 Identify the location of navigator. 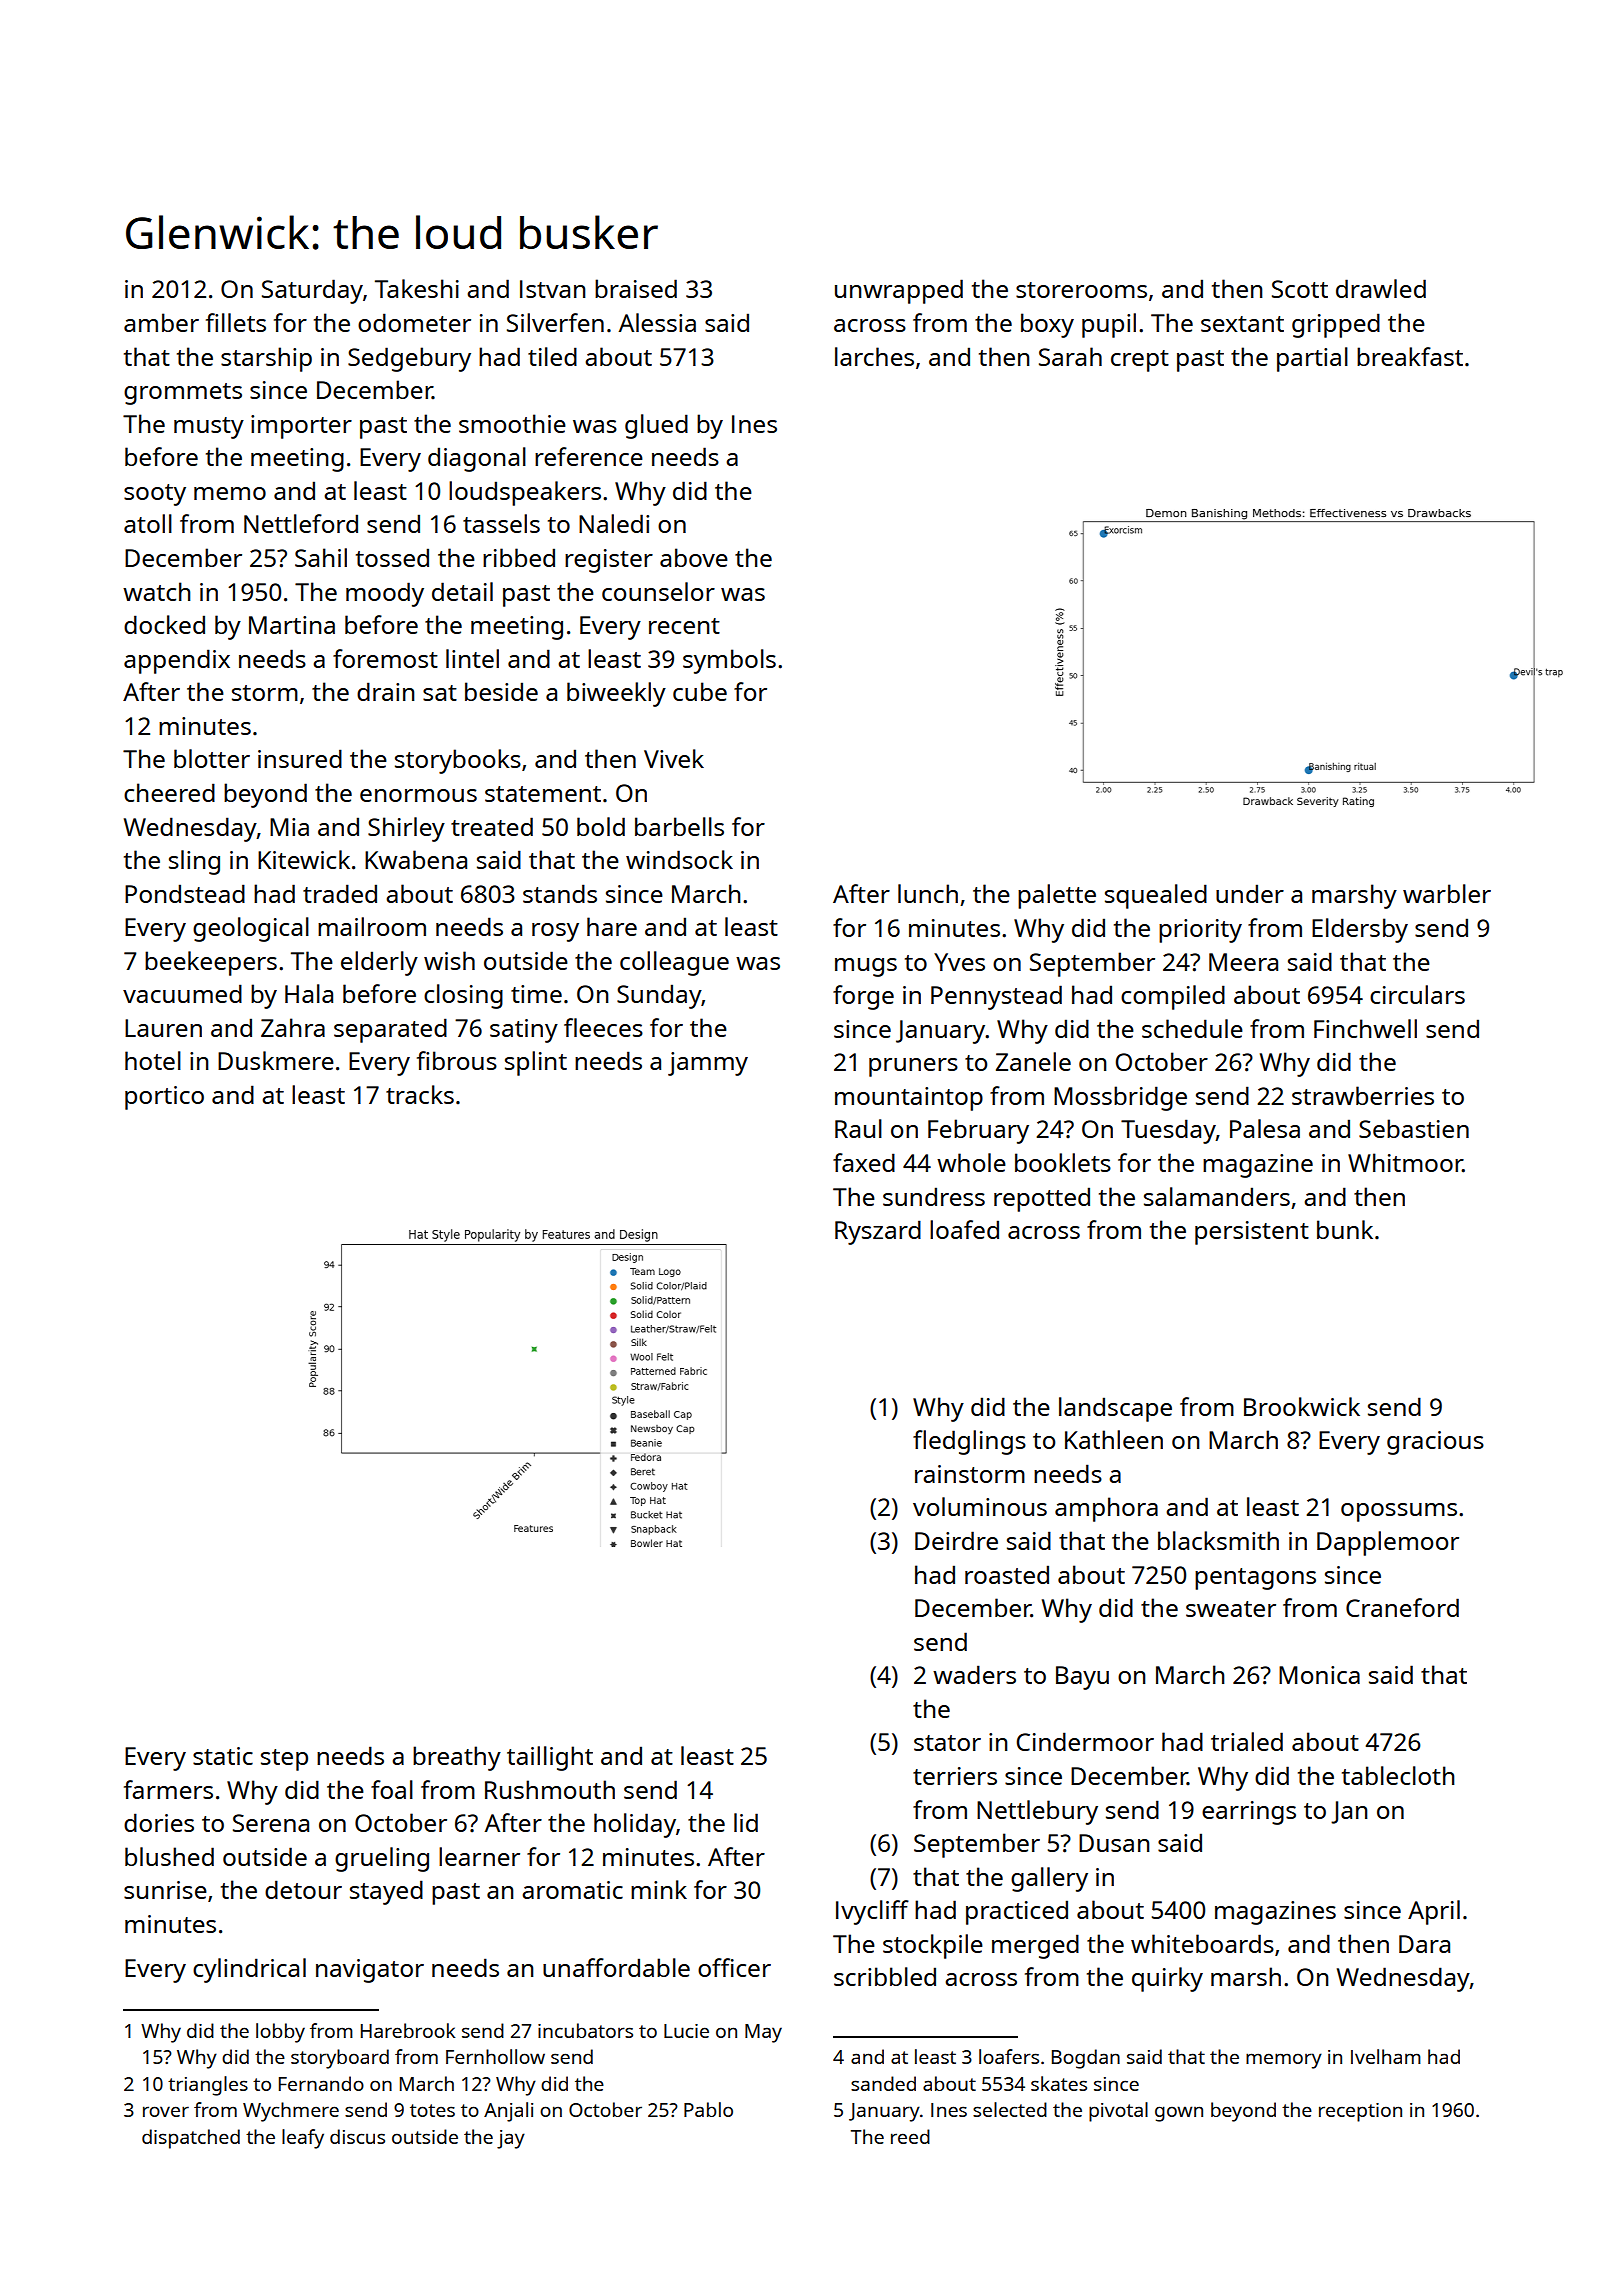
(370, 1971).
